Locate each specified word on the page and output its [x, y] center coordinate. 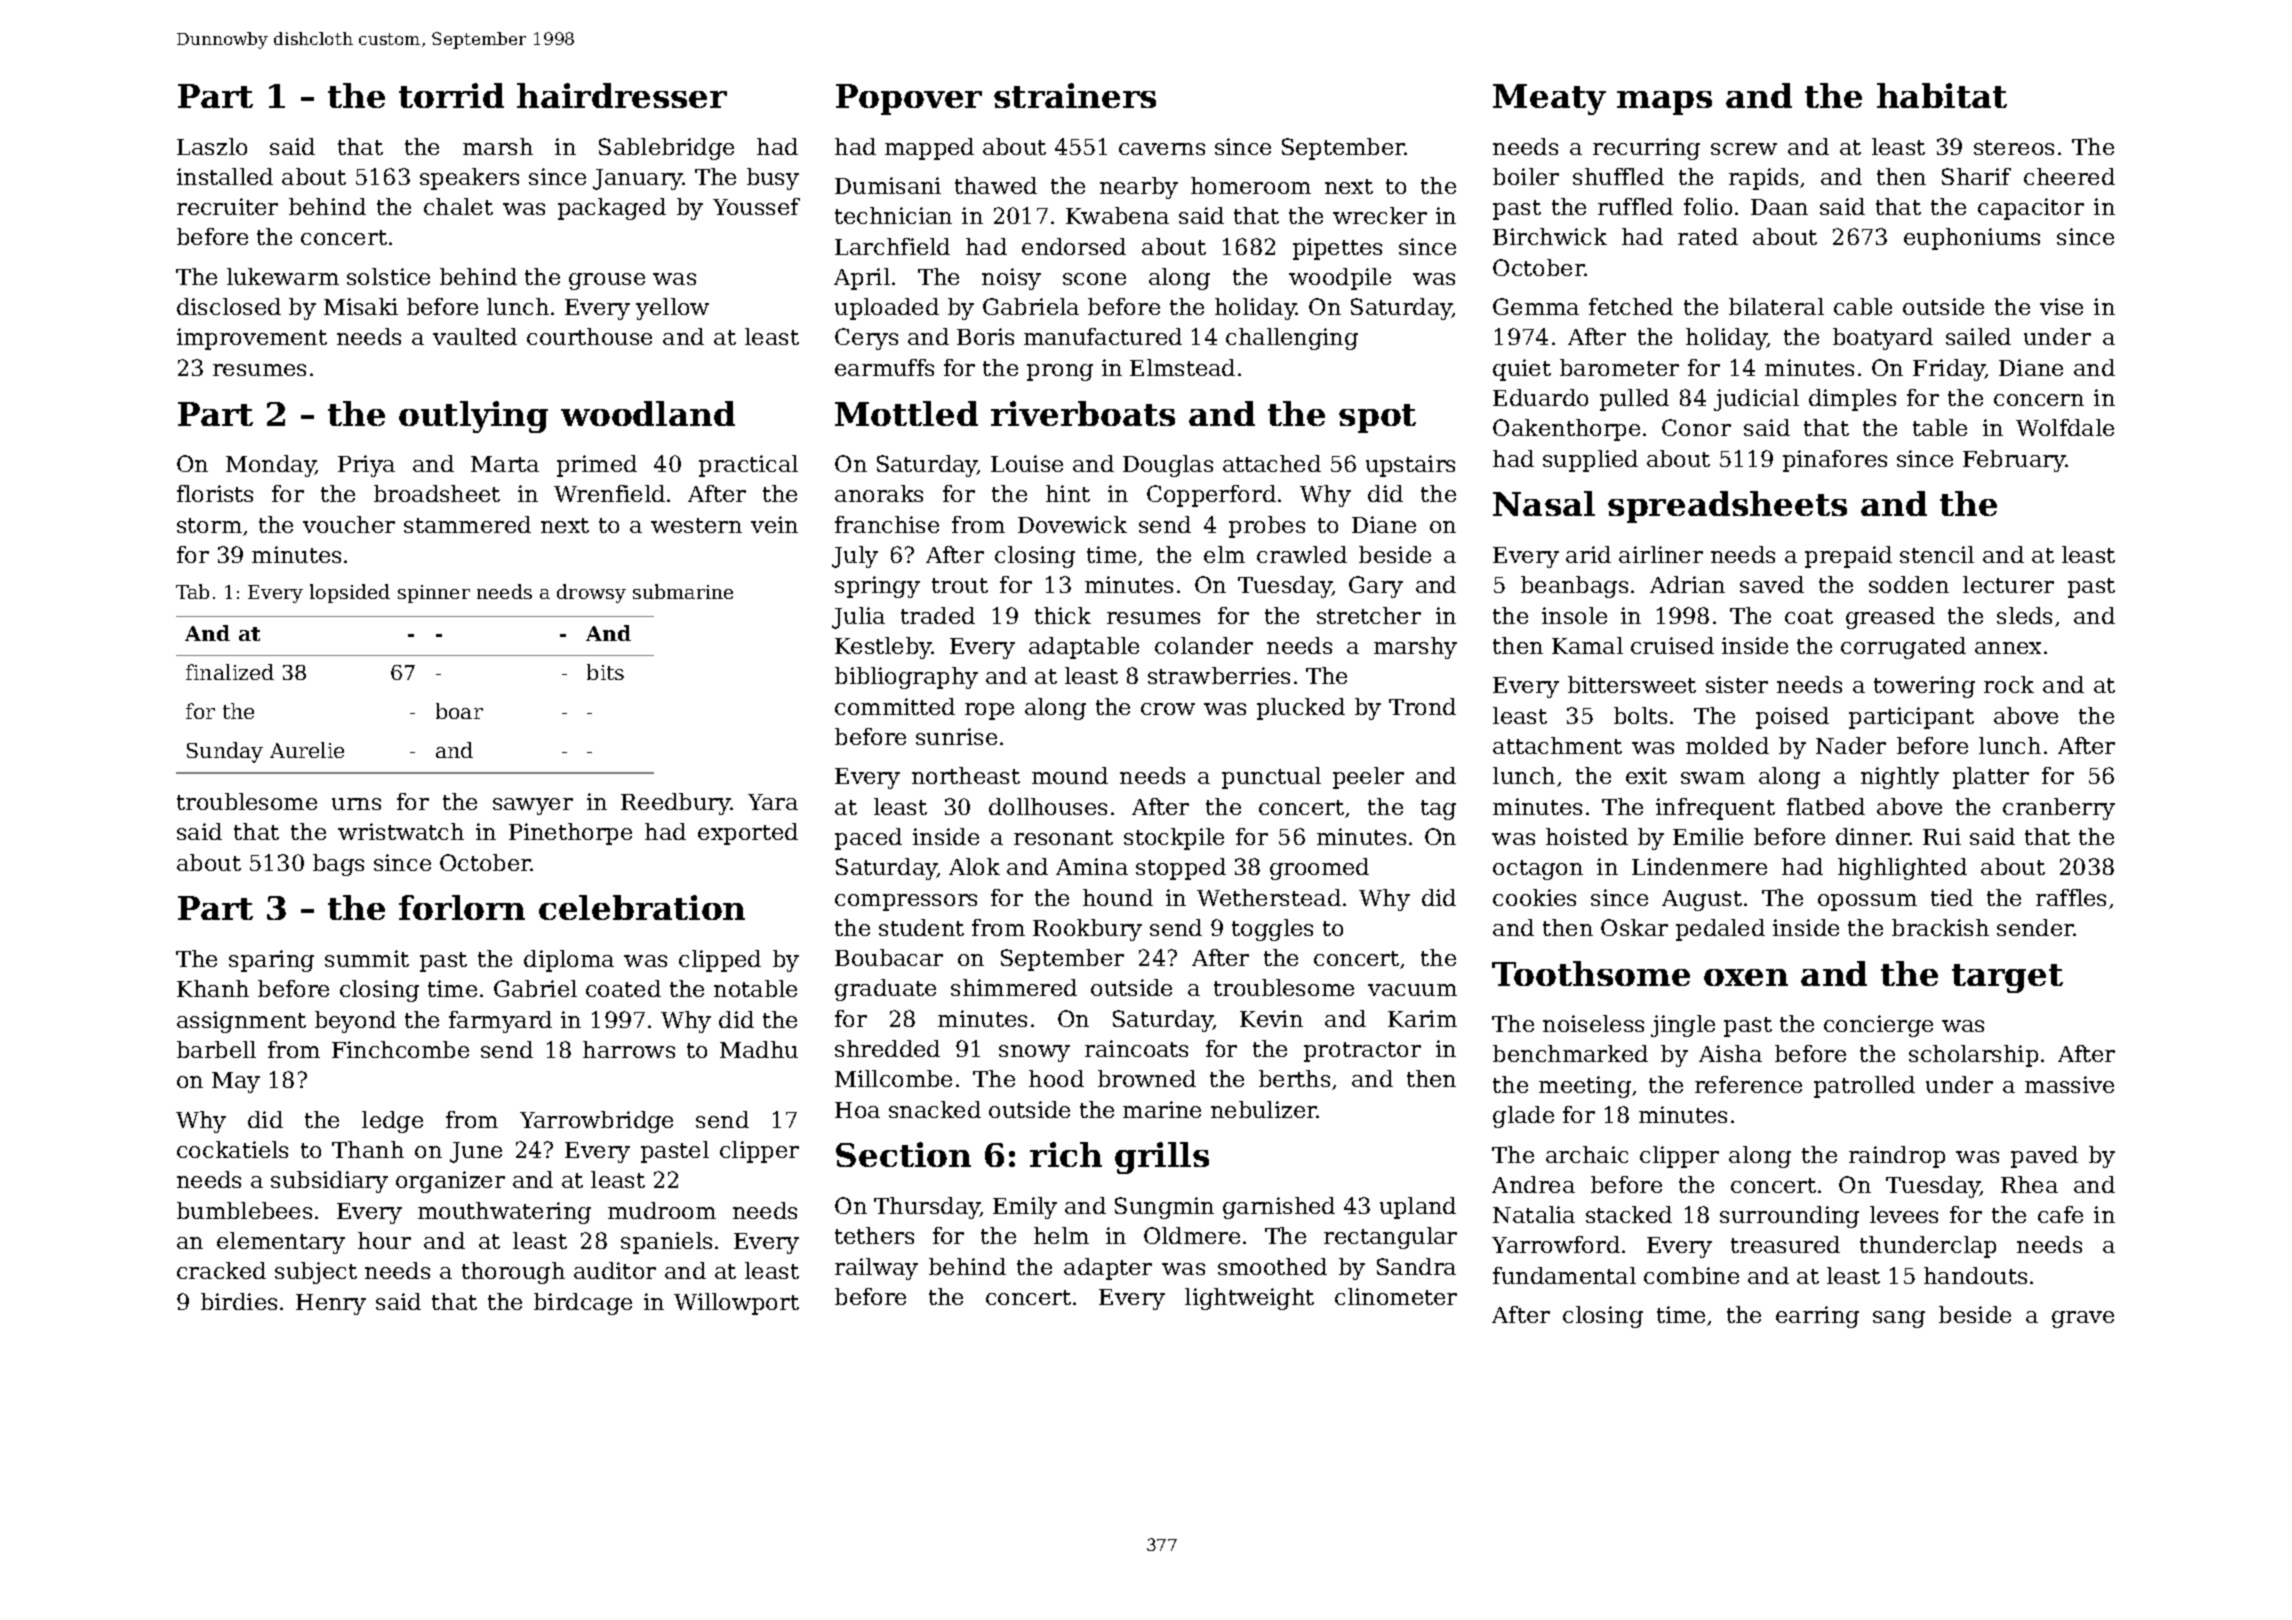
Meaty [1549, 99]
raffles [2071, 897]
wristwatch [401, 831]
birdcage [583, 1304]
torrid [451, 95]
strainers [1075, 95]
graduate [885, 990]
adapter [1108, 1269]
